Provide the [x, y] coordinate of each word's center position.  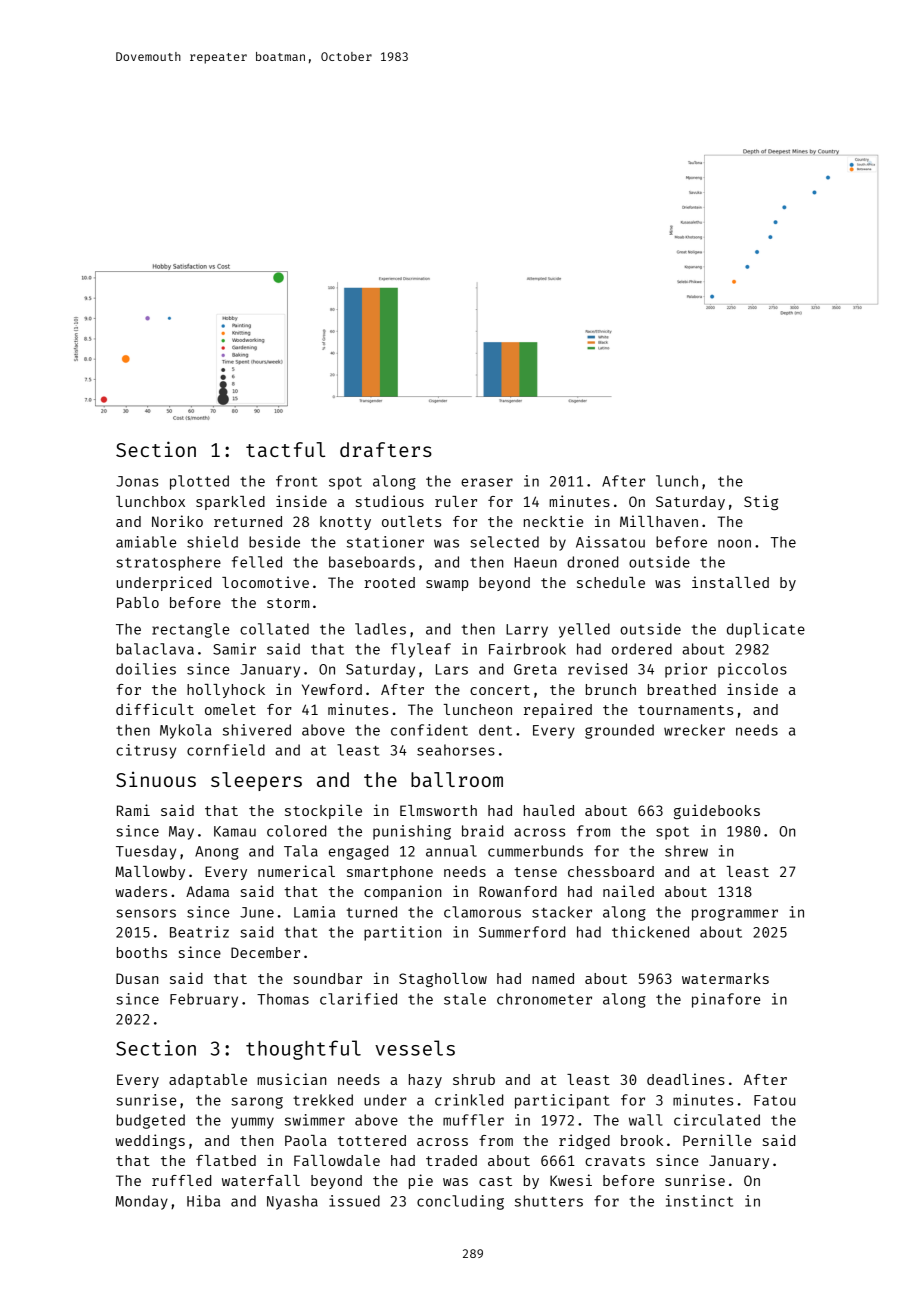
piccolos [752, 670]
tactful [285, 449]
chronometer [544, 999]
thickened [650, 932]
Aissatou [610, 542]
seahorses [456, 750]
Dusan [137, 978]
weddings [150, 1141]
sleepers [256, 781]
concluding [460, 1202]
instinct [699, 1201]
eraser [487, 482]
